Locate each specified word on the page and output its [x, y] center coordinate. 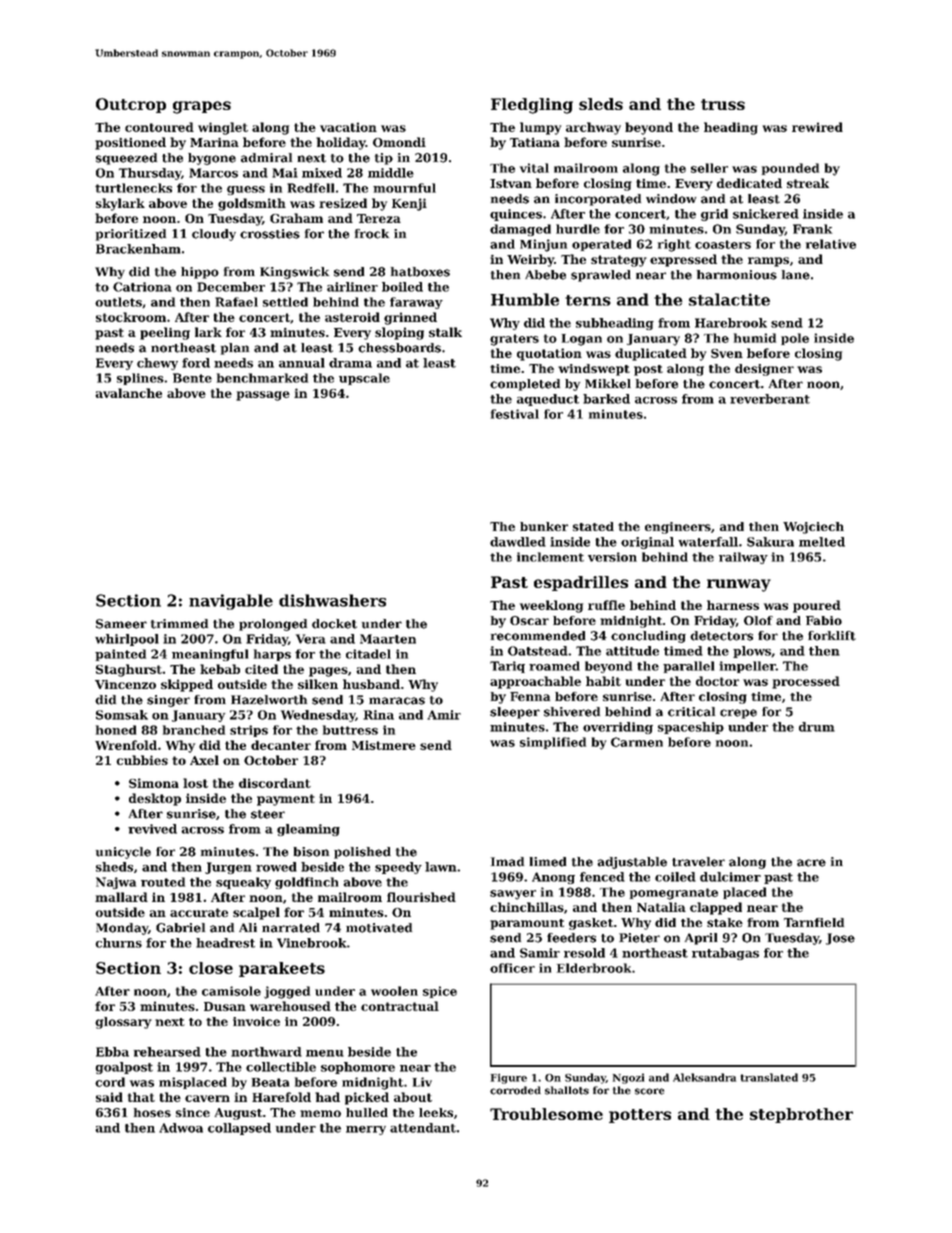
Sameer [121, 624]
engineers [678, 528]
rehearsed [167, 1052]
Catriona [142, 287]
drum [817, 727]
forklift [832, 636]
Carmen [637, 742]
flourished [421, 897]
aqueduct [548, 400]
